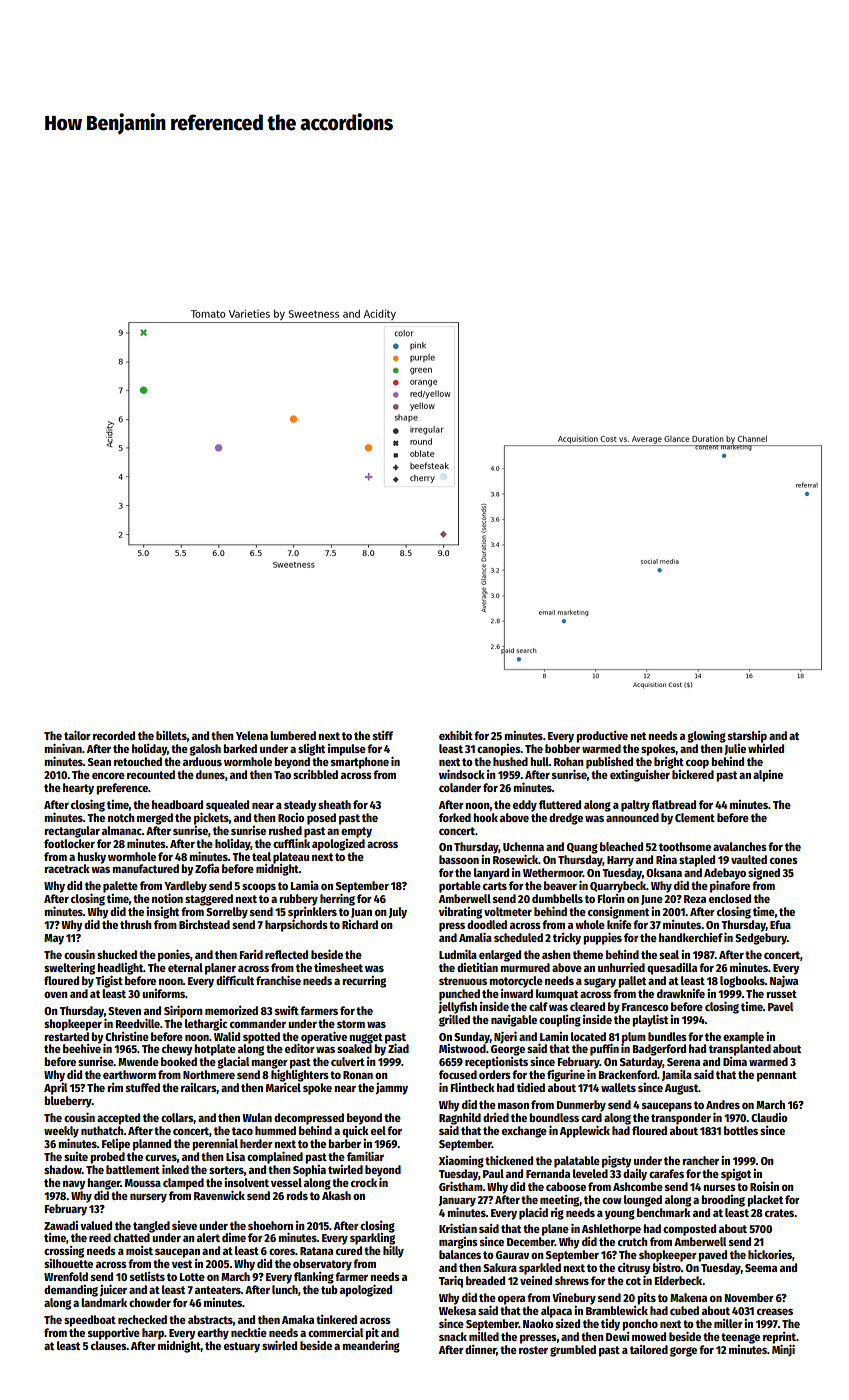  What do you see at coordinates (628, 1074) in the screenshot?
I see `Brackenford` at bounding box center [628, 1074].
